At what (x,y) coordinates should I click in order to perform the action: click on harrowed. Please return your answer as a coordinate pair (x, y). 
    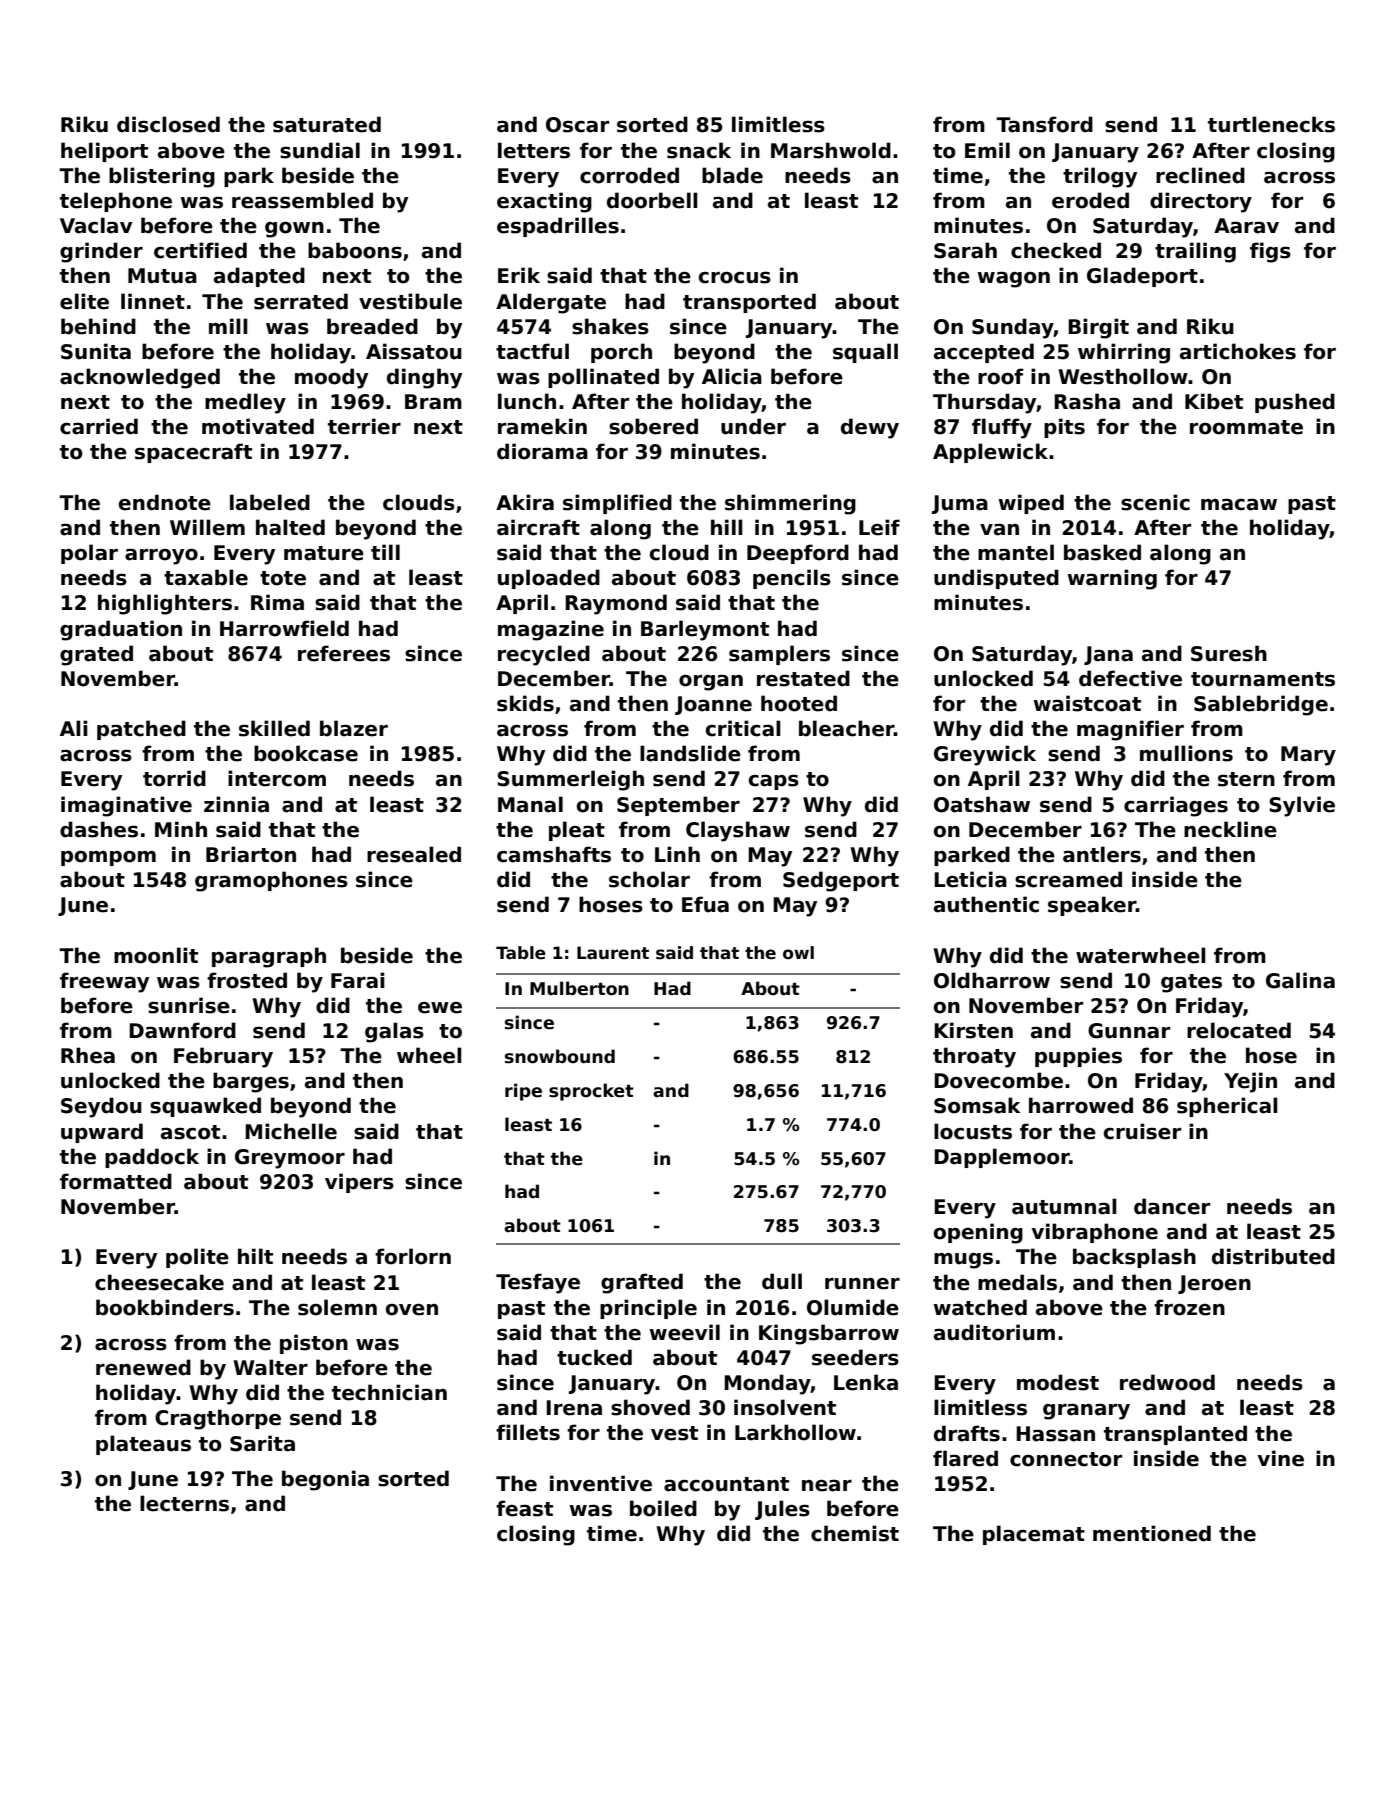
    Looking at the image, I should click on (1081, 1105).
